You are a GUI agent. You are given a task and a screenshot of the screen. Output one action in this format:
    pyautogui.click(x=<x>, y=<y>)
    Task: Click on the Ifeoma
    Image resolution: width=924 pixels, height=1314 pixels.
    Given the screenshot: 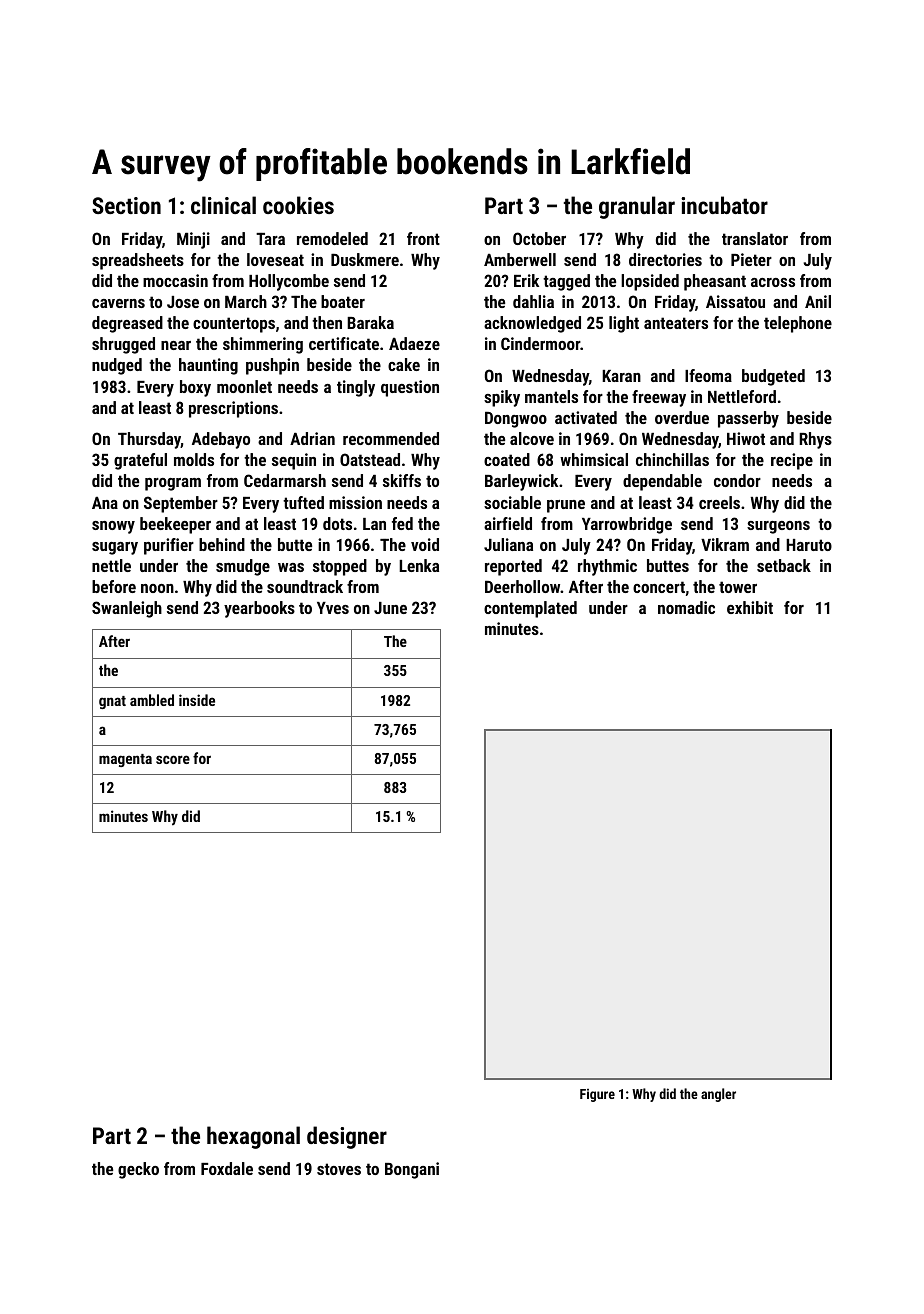 What is the action you would take?
    pyautogui.click(x=708, y=375)
